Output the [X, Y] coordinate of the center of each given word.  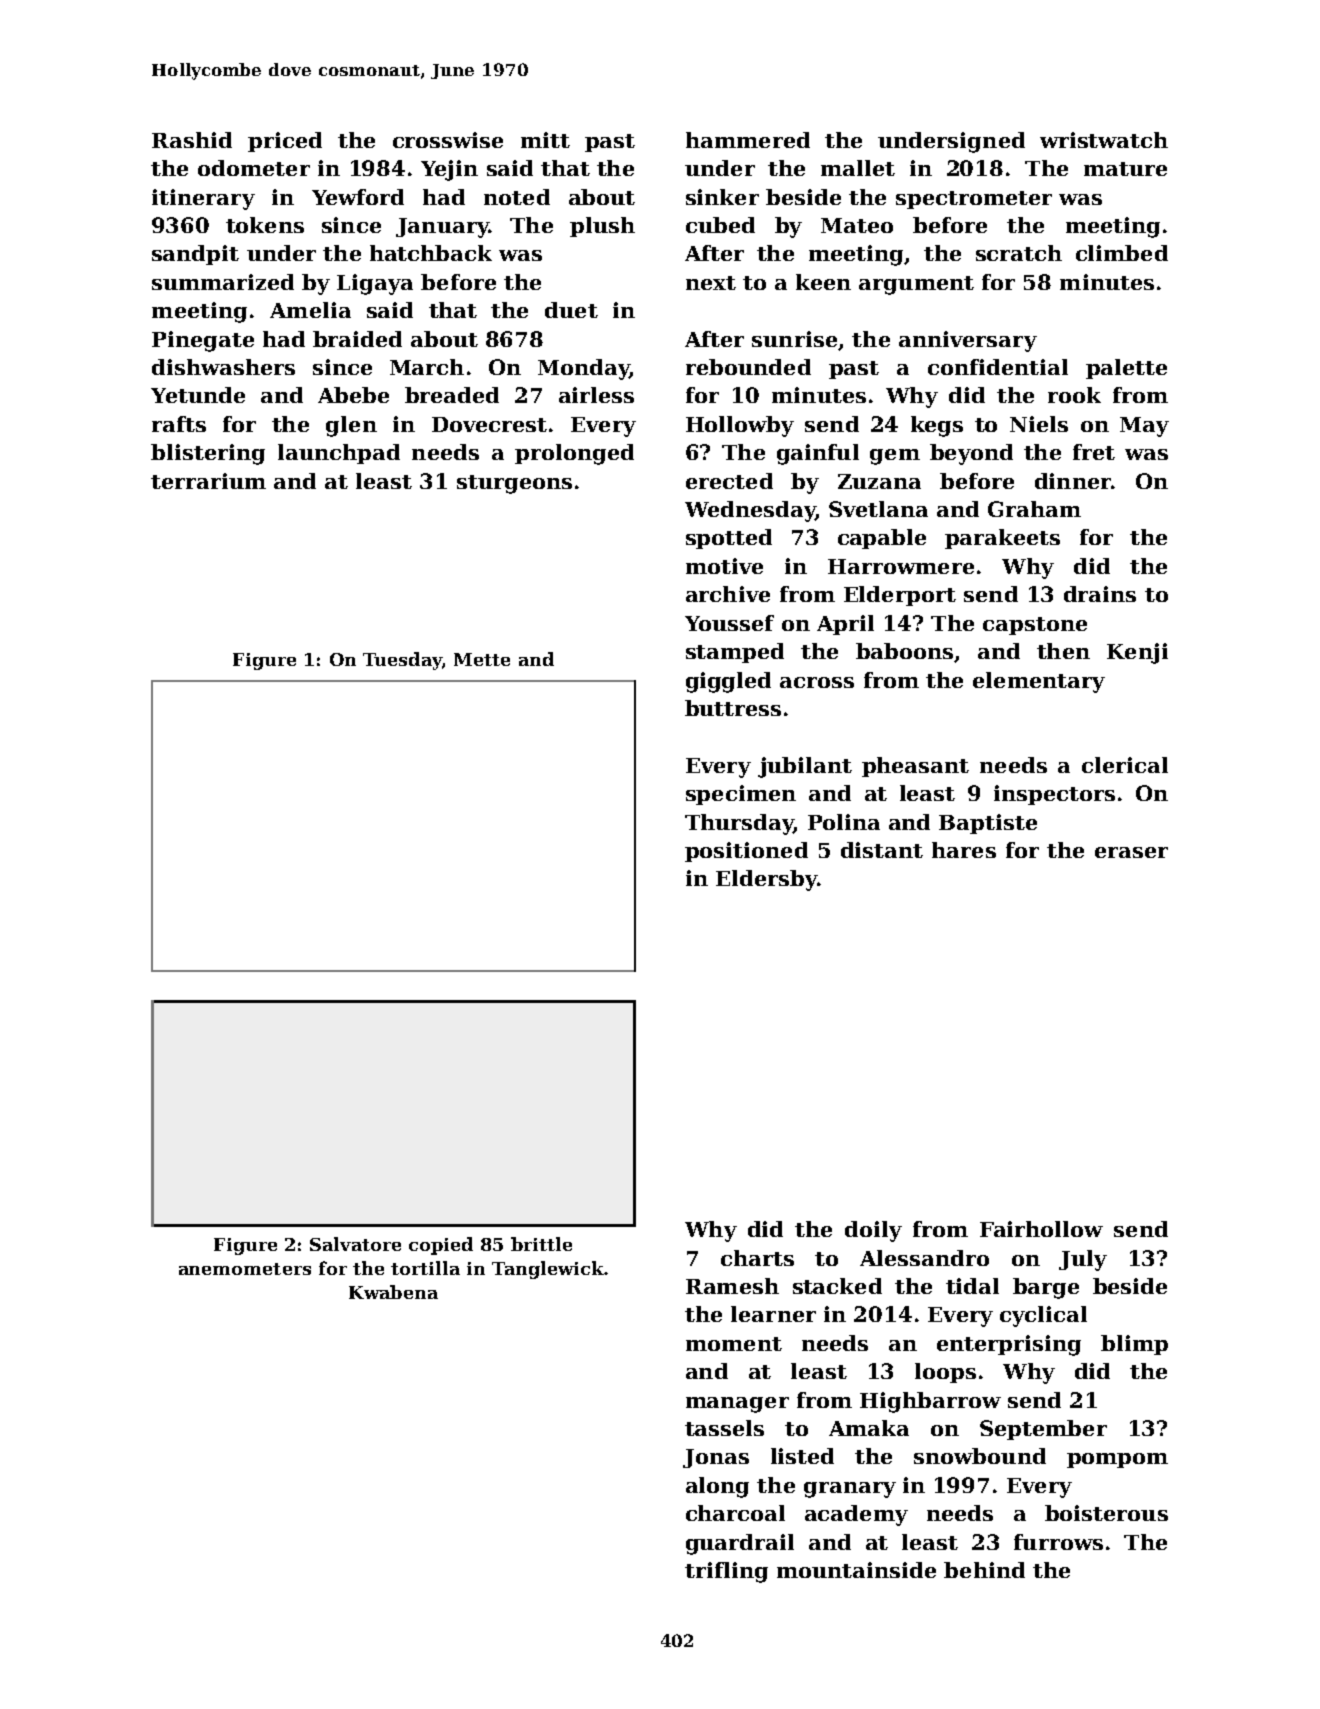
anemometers [245, 1269]
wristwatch [1104, 140]
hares [964, 850]
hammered [748, 140]
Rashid [192, 140]
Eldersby [766, 880]
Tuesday [402, 661]
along [717, 1487]
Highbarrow [930, 1402]
